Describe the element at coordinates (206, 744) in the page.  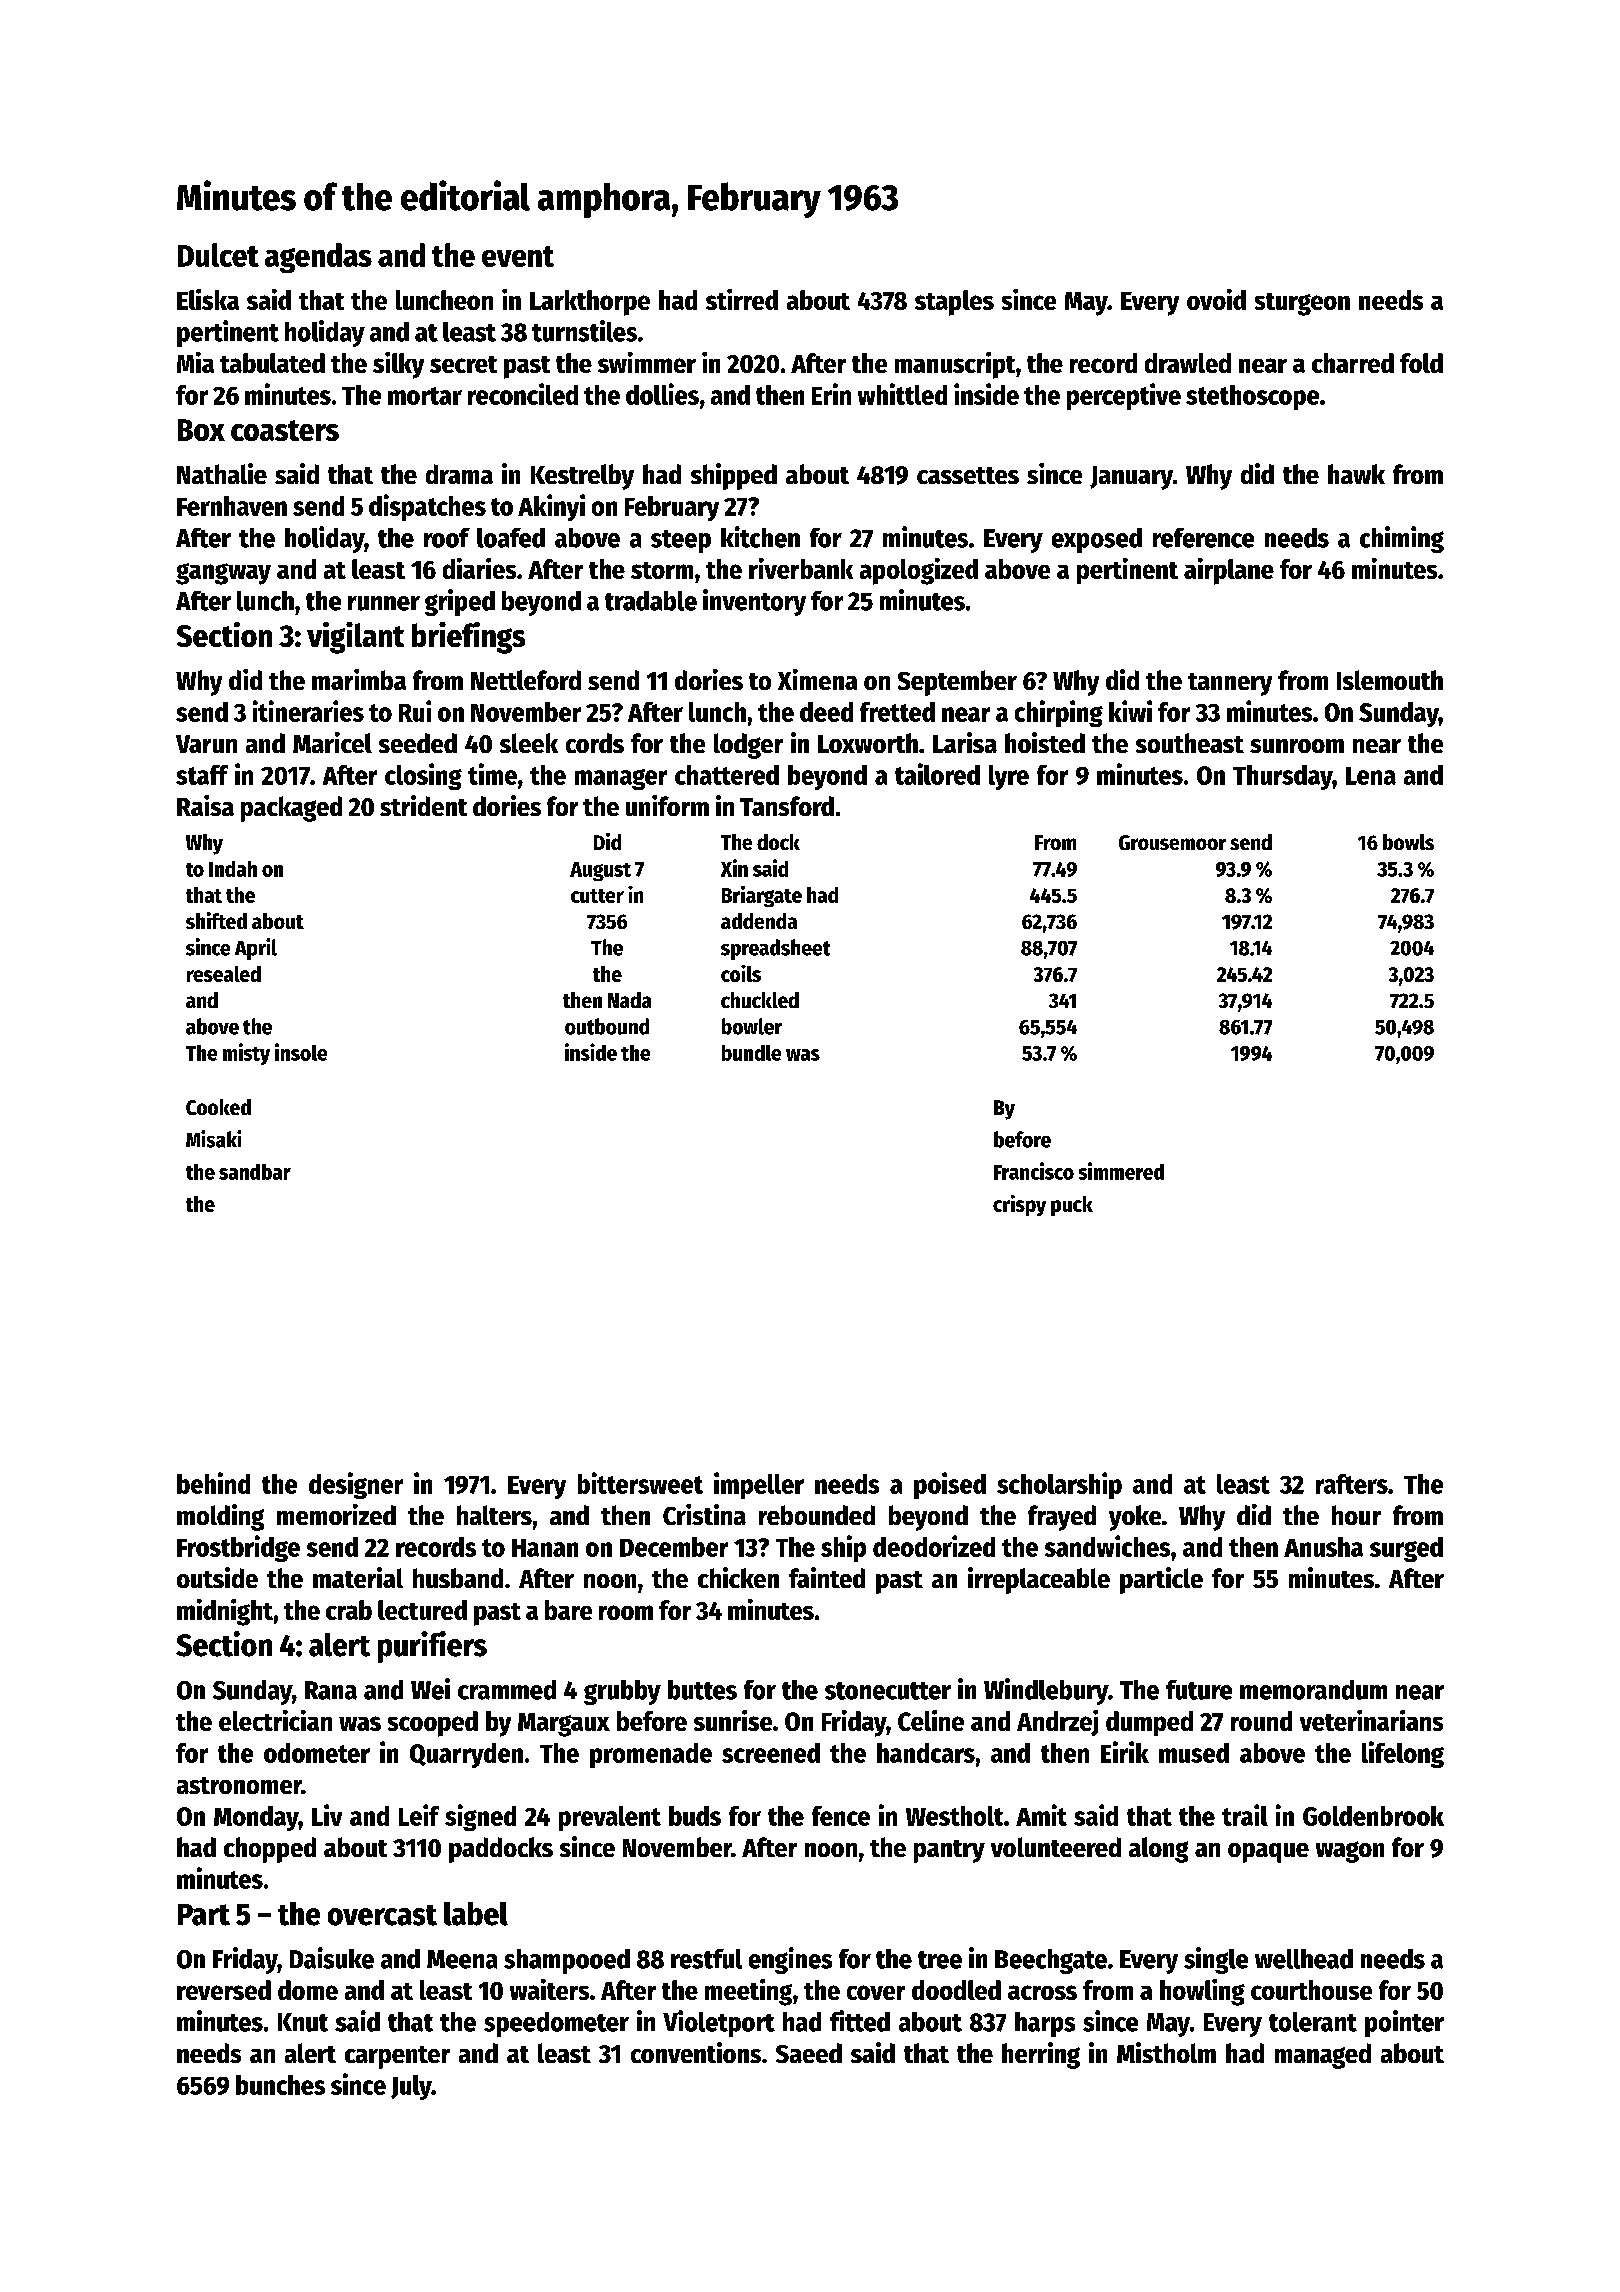
I see `Varun` at that location.
